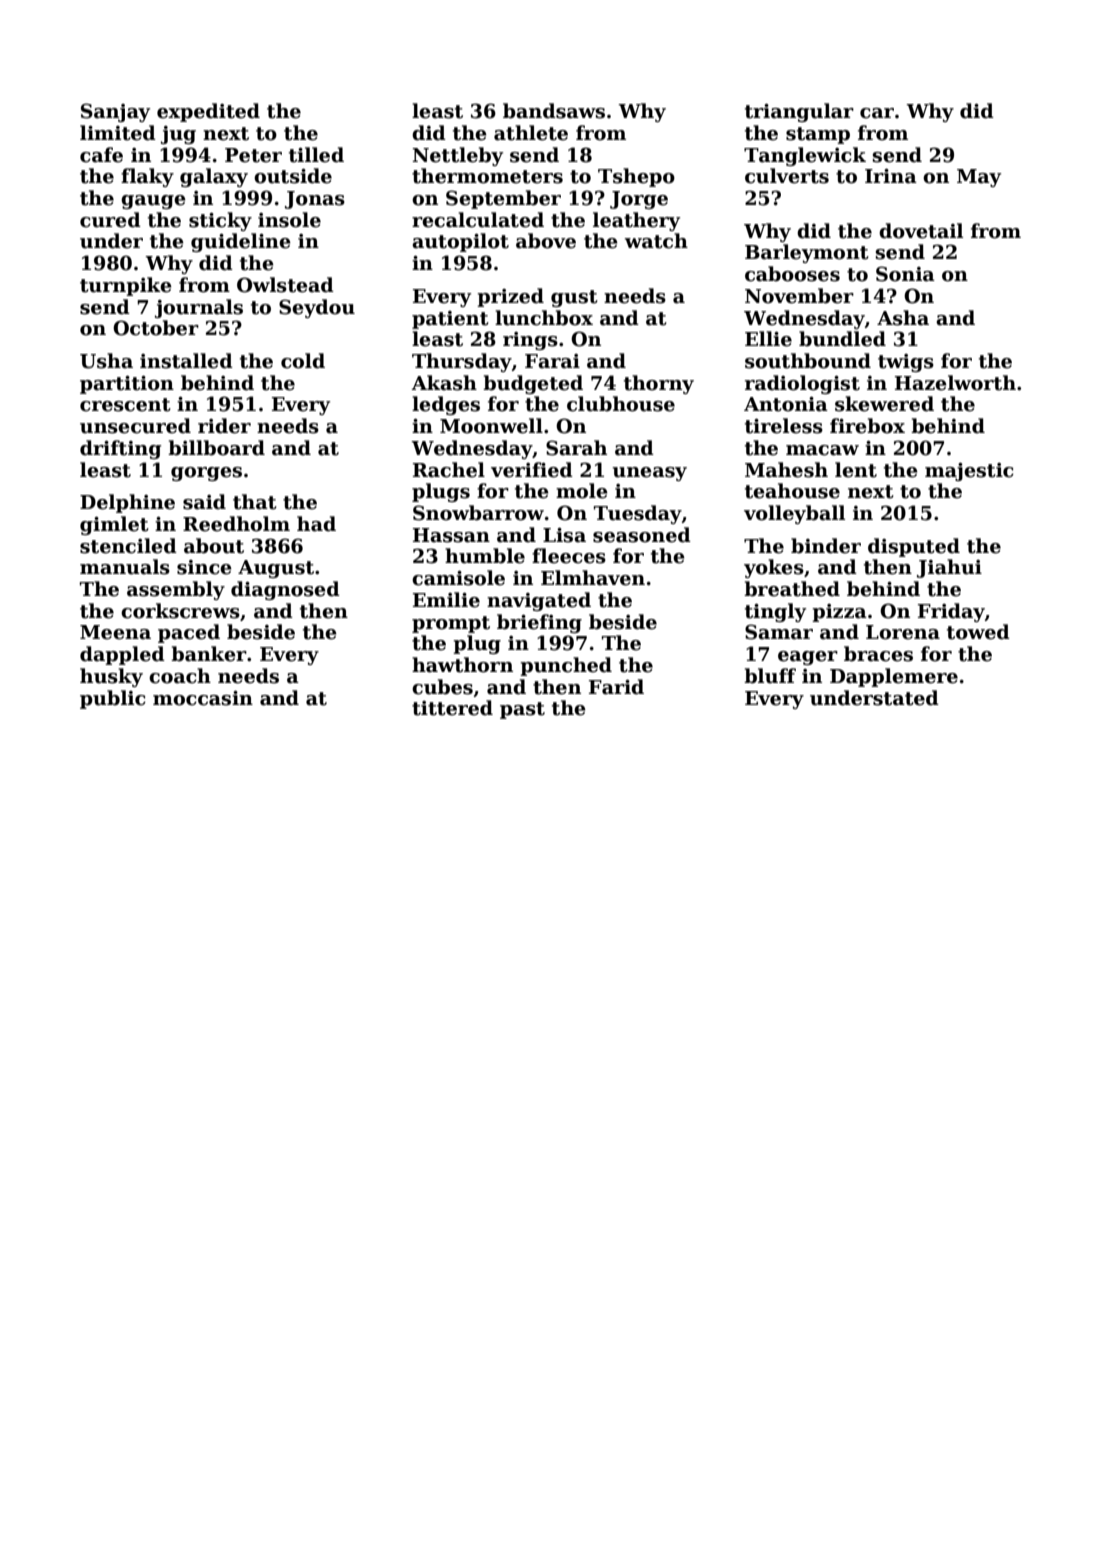  What do you see at coordinates (126, 286) in the document?
I see `turnpike` at bounding box center [126, 286].
